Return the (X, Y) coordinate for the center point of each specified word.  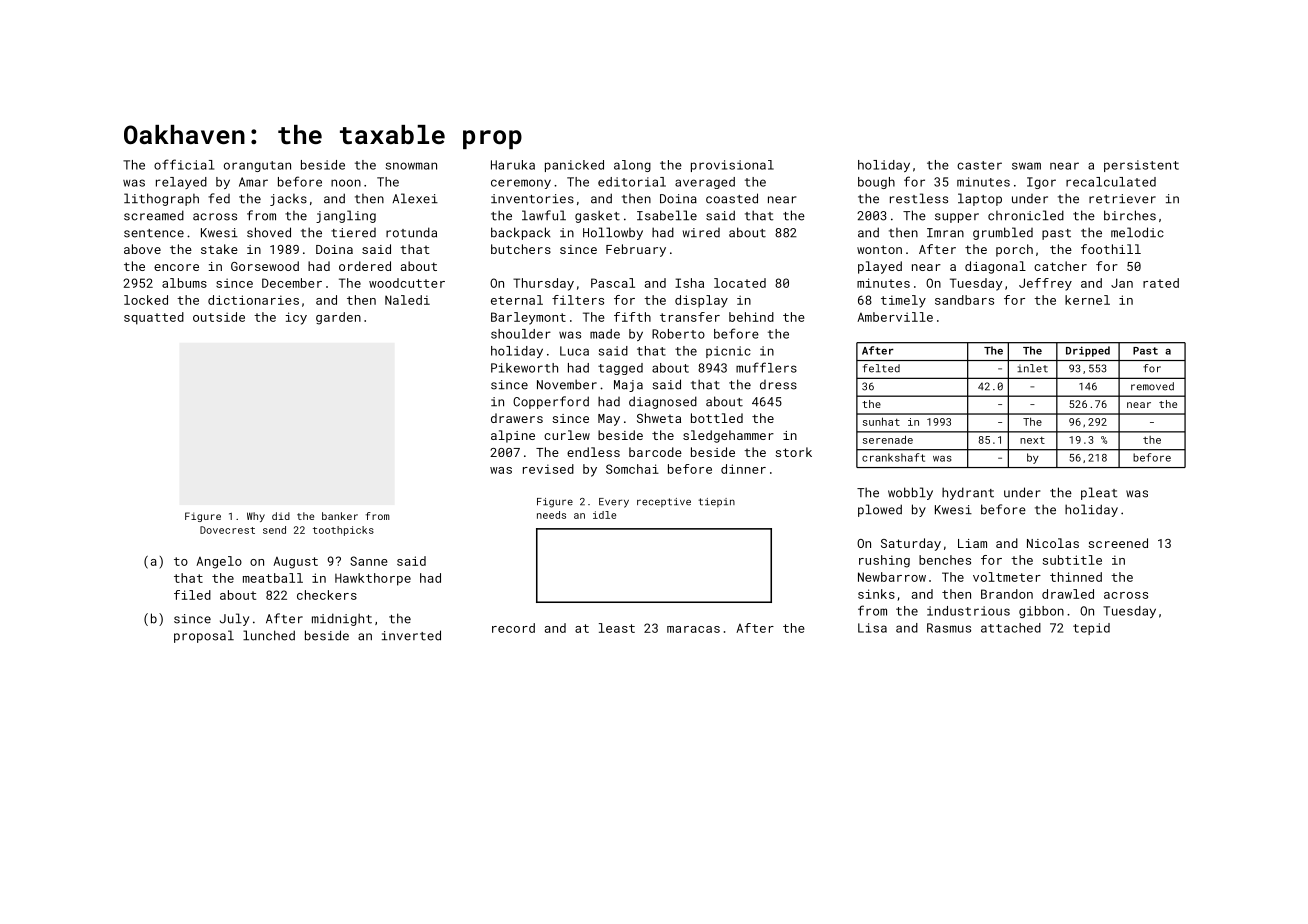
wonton (879, 249)
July (234, 619)
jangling (346, 216)
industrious (968, 611)
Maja (628, 386)
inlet (1032, 368)
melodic (1137, 232)
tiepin (716, 502)
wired (701, 233)
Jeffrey (1045, 284)
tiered (353, 233)
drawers (517, 418)
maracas (693, 629)
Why (256, 517)
